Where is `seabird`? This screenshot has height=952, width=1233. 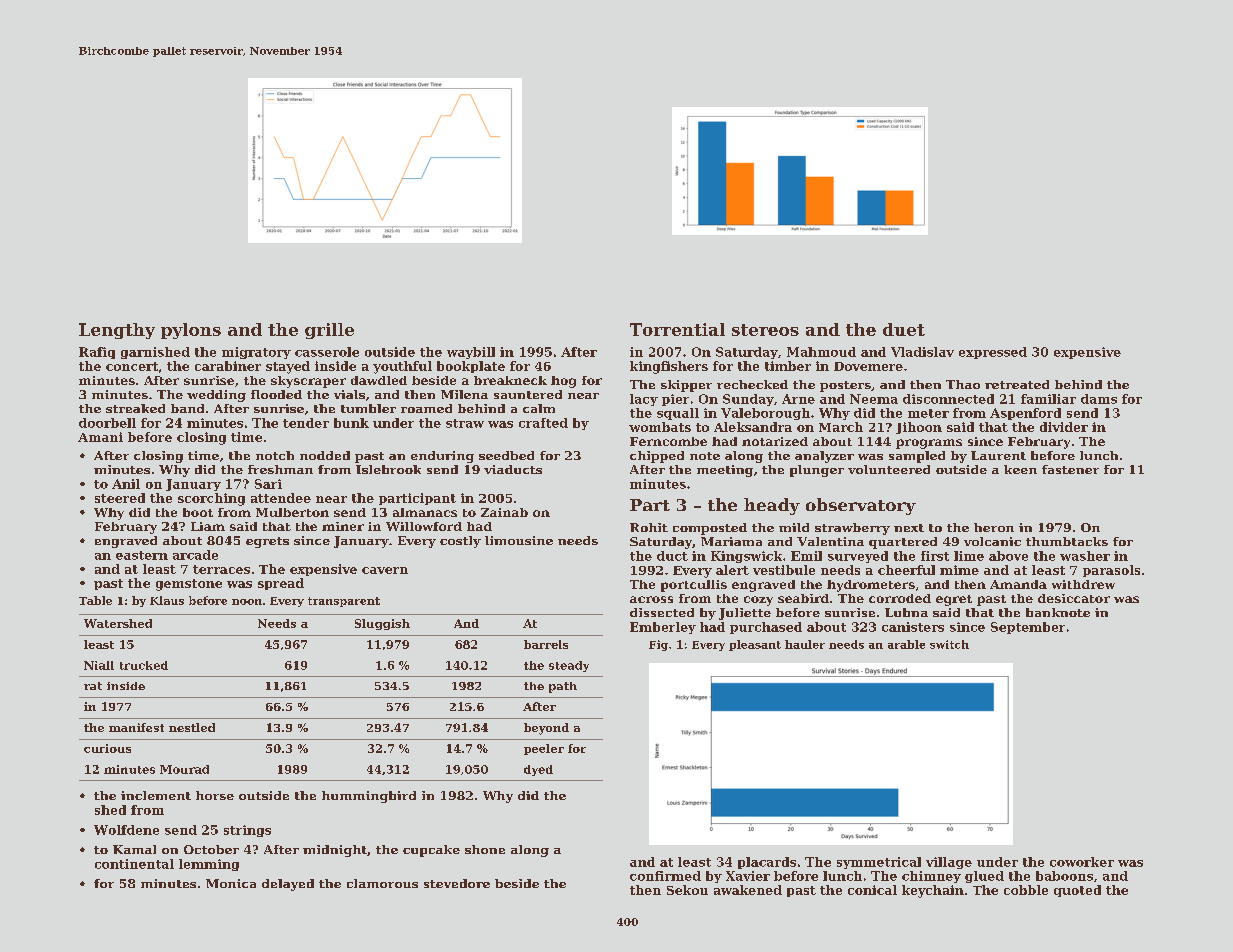 seabird is located at coordinates (803, 598).
